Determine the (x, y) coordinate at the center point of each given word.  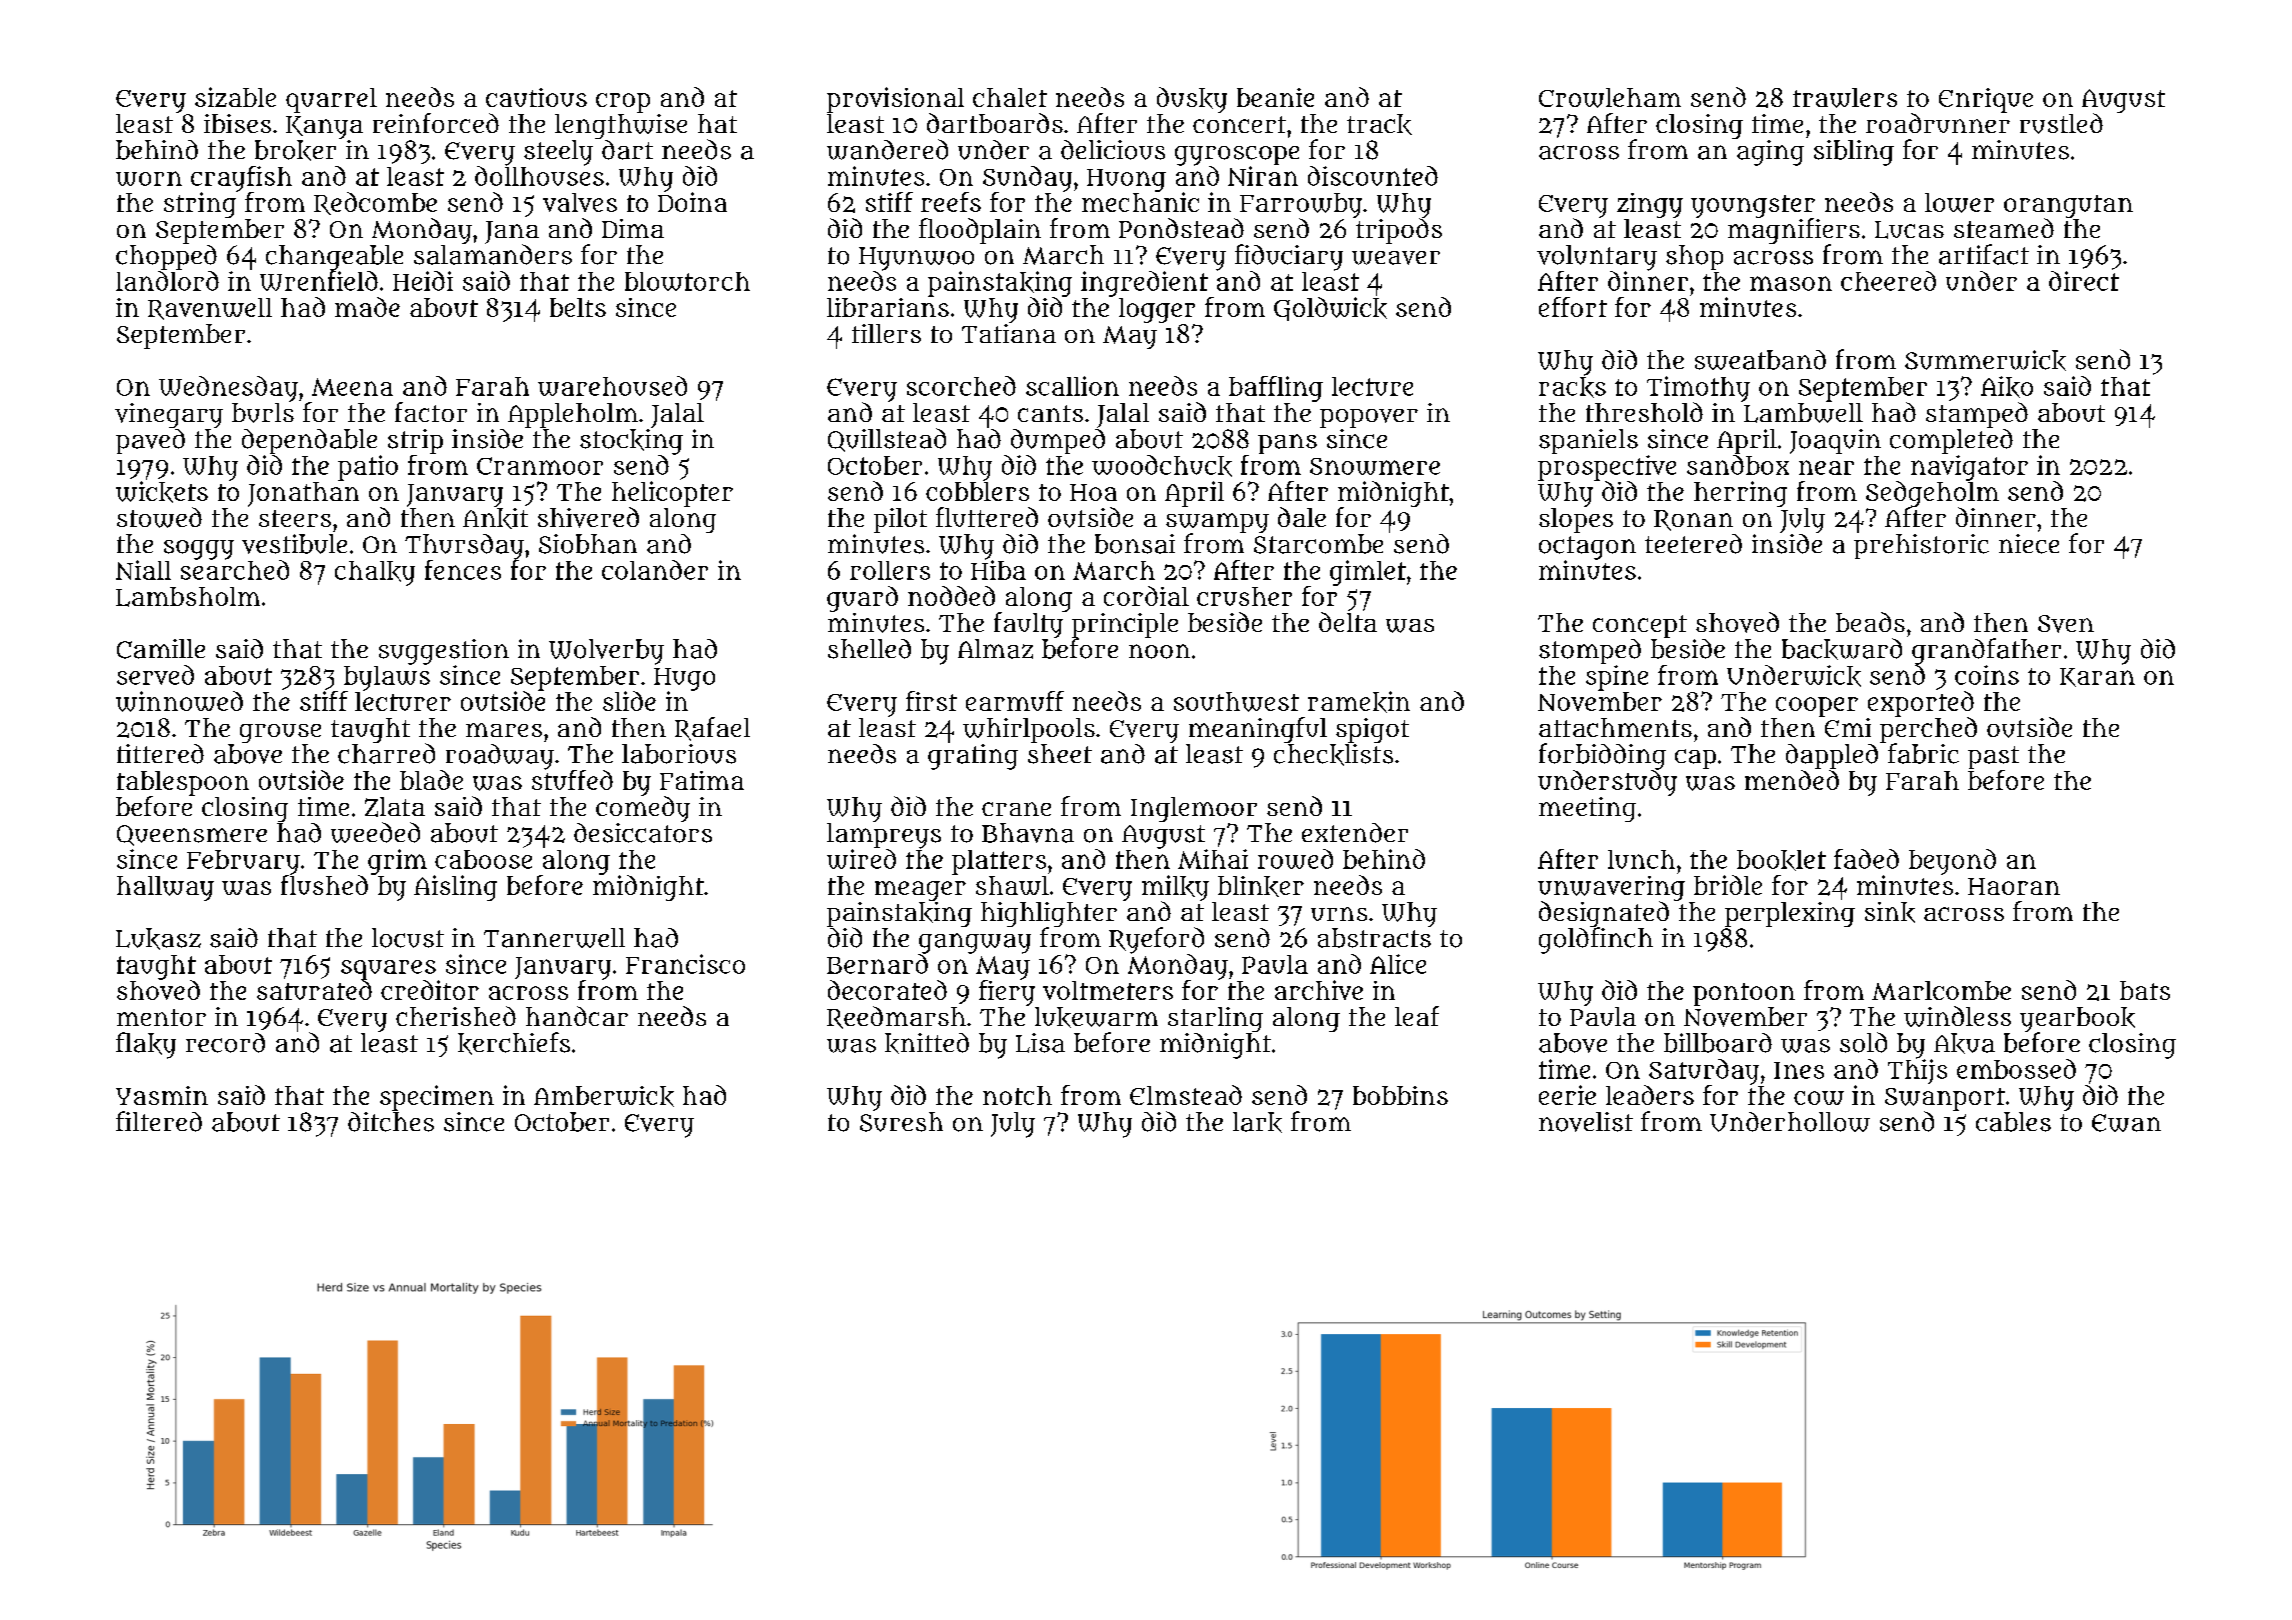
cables (2013, 1122)
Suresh (901, 1122)
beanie (1275, 97)
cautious (536, 97)
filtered (159, 1121)
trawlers (1845, 98)
